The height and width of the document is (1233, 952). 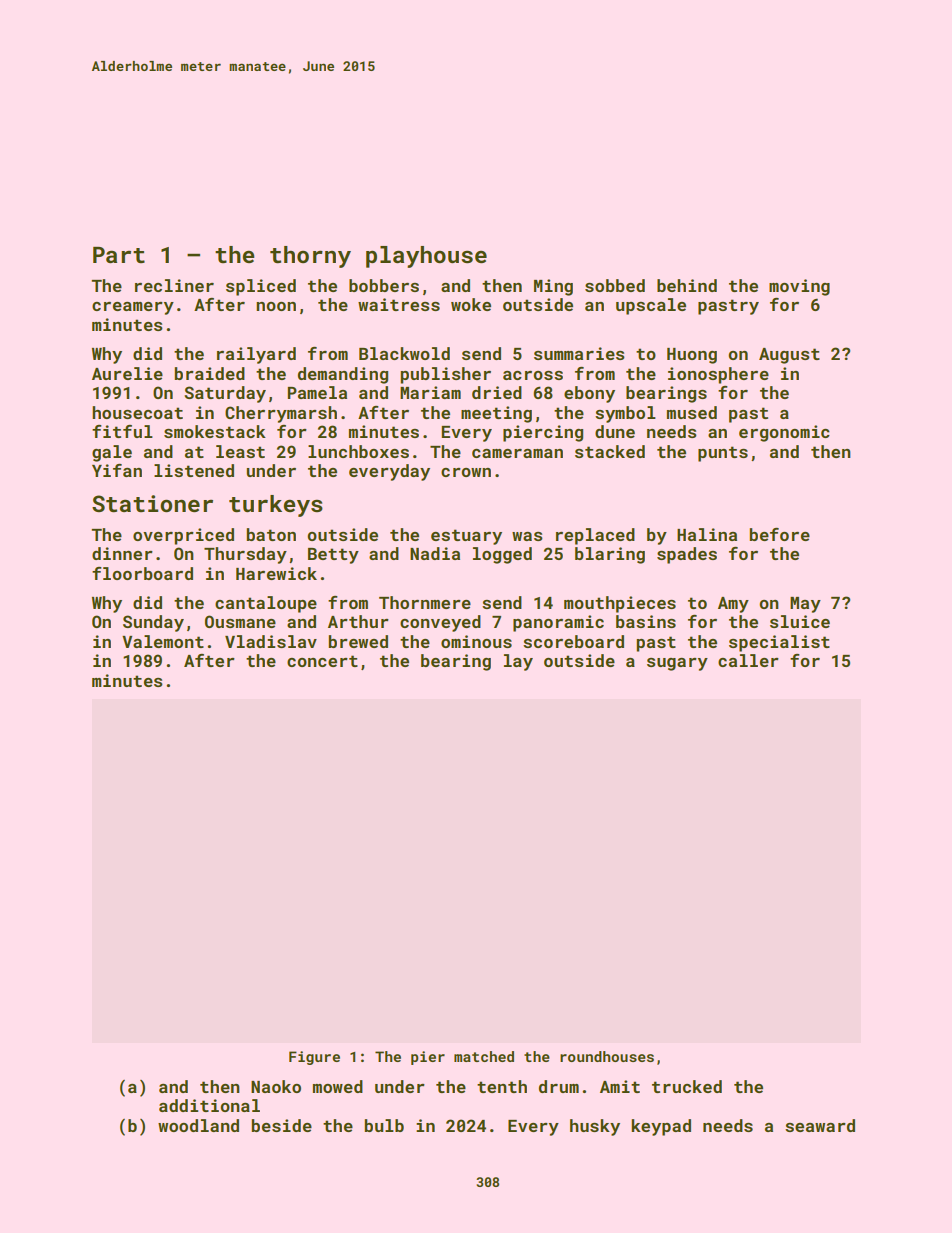 I want to click on Part, so click(x=119, y=255).
